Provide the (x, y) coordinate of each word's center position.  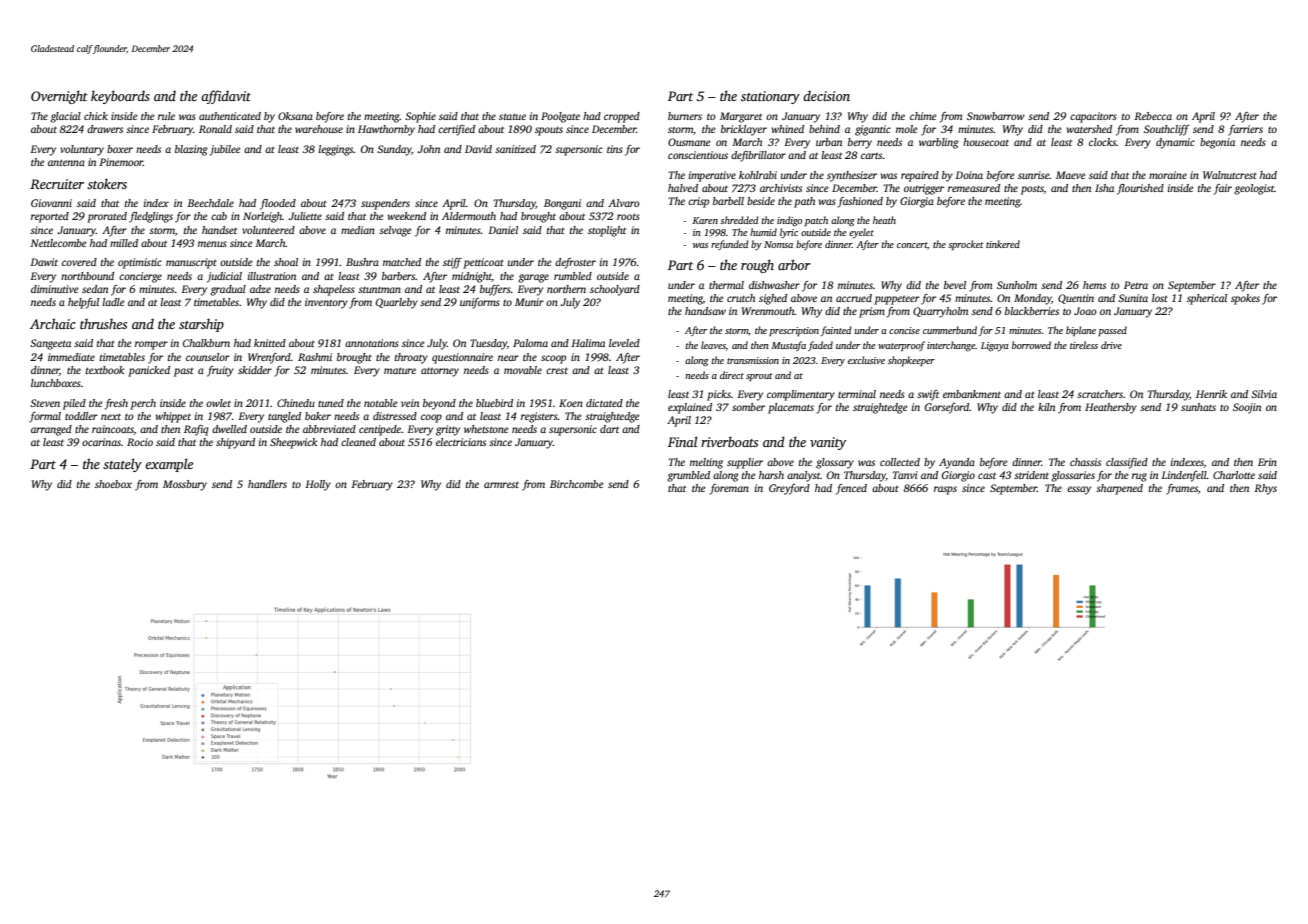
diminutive (55, 289)
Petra (1136, 285)
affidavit (226, 97)
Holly (318, 485)
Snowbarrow (996, 116)
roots (628, 216)
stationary (770, 97)
